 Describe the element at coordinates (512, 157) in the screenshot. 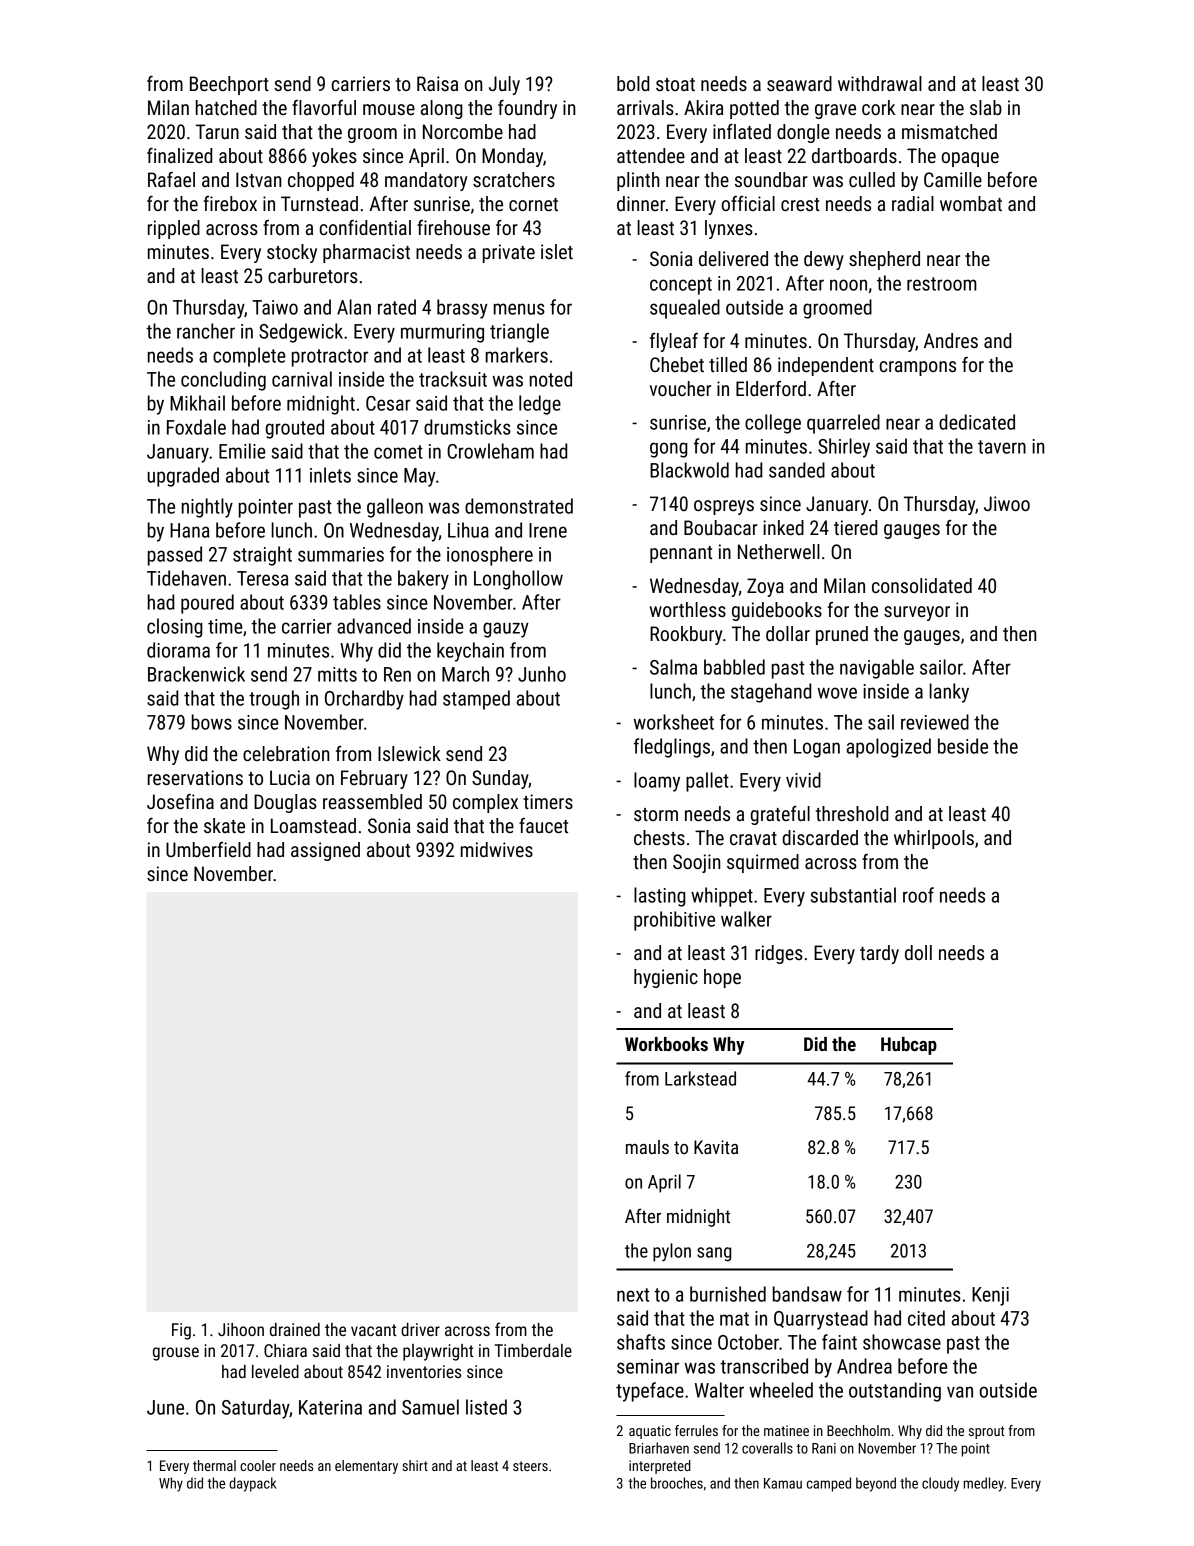

I see `Monday` at that location.
